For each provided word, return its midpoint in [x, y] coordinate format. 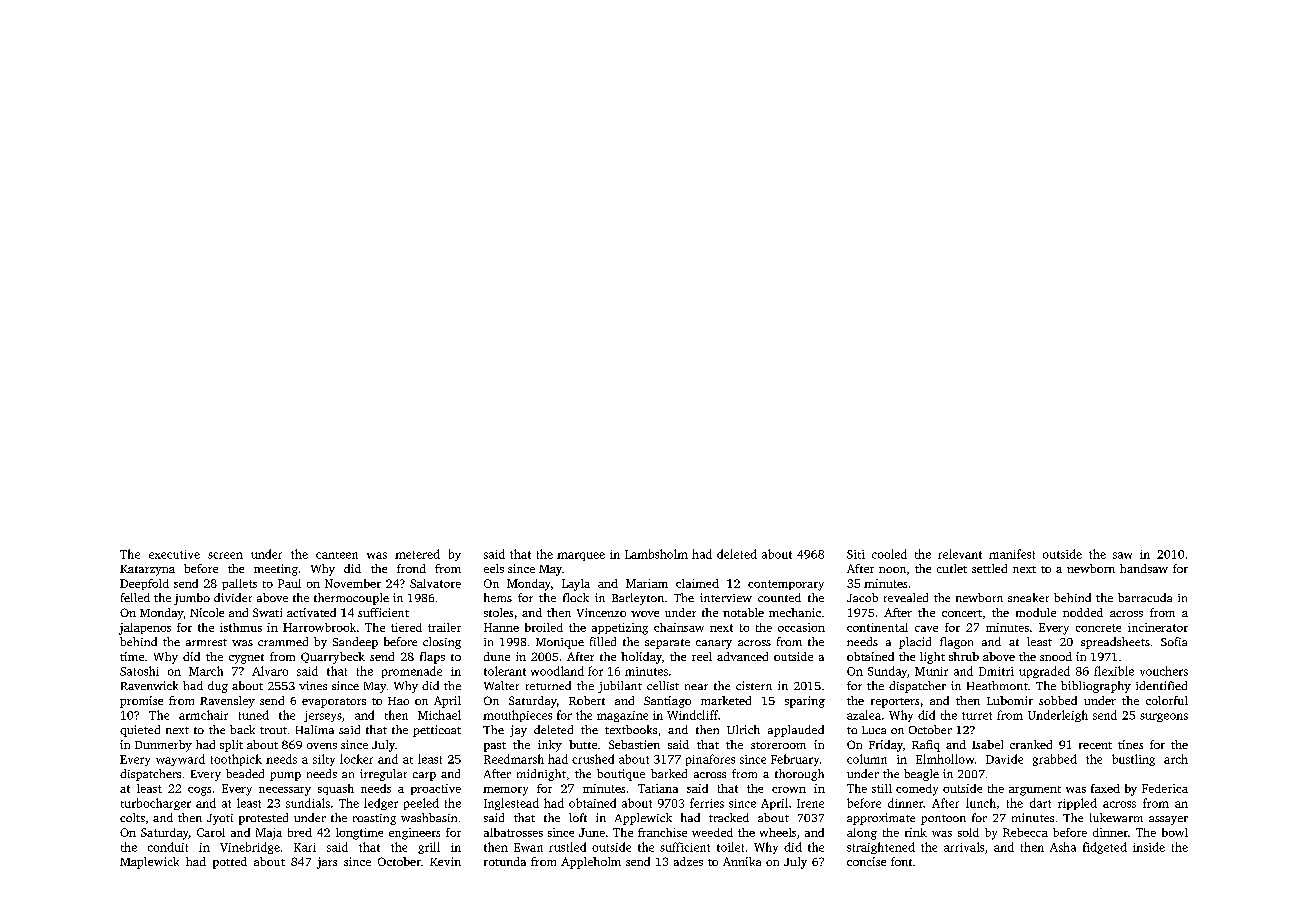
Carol [211, 832]
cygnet [246, 659]
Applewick [643, 819]
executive [174, 554]
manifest [1012, 554]
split [231, 746]
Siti [856, 554]
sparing [805, 702]
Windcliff [692, 715]
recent [1095, 745]
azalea [864, 715]
